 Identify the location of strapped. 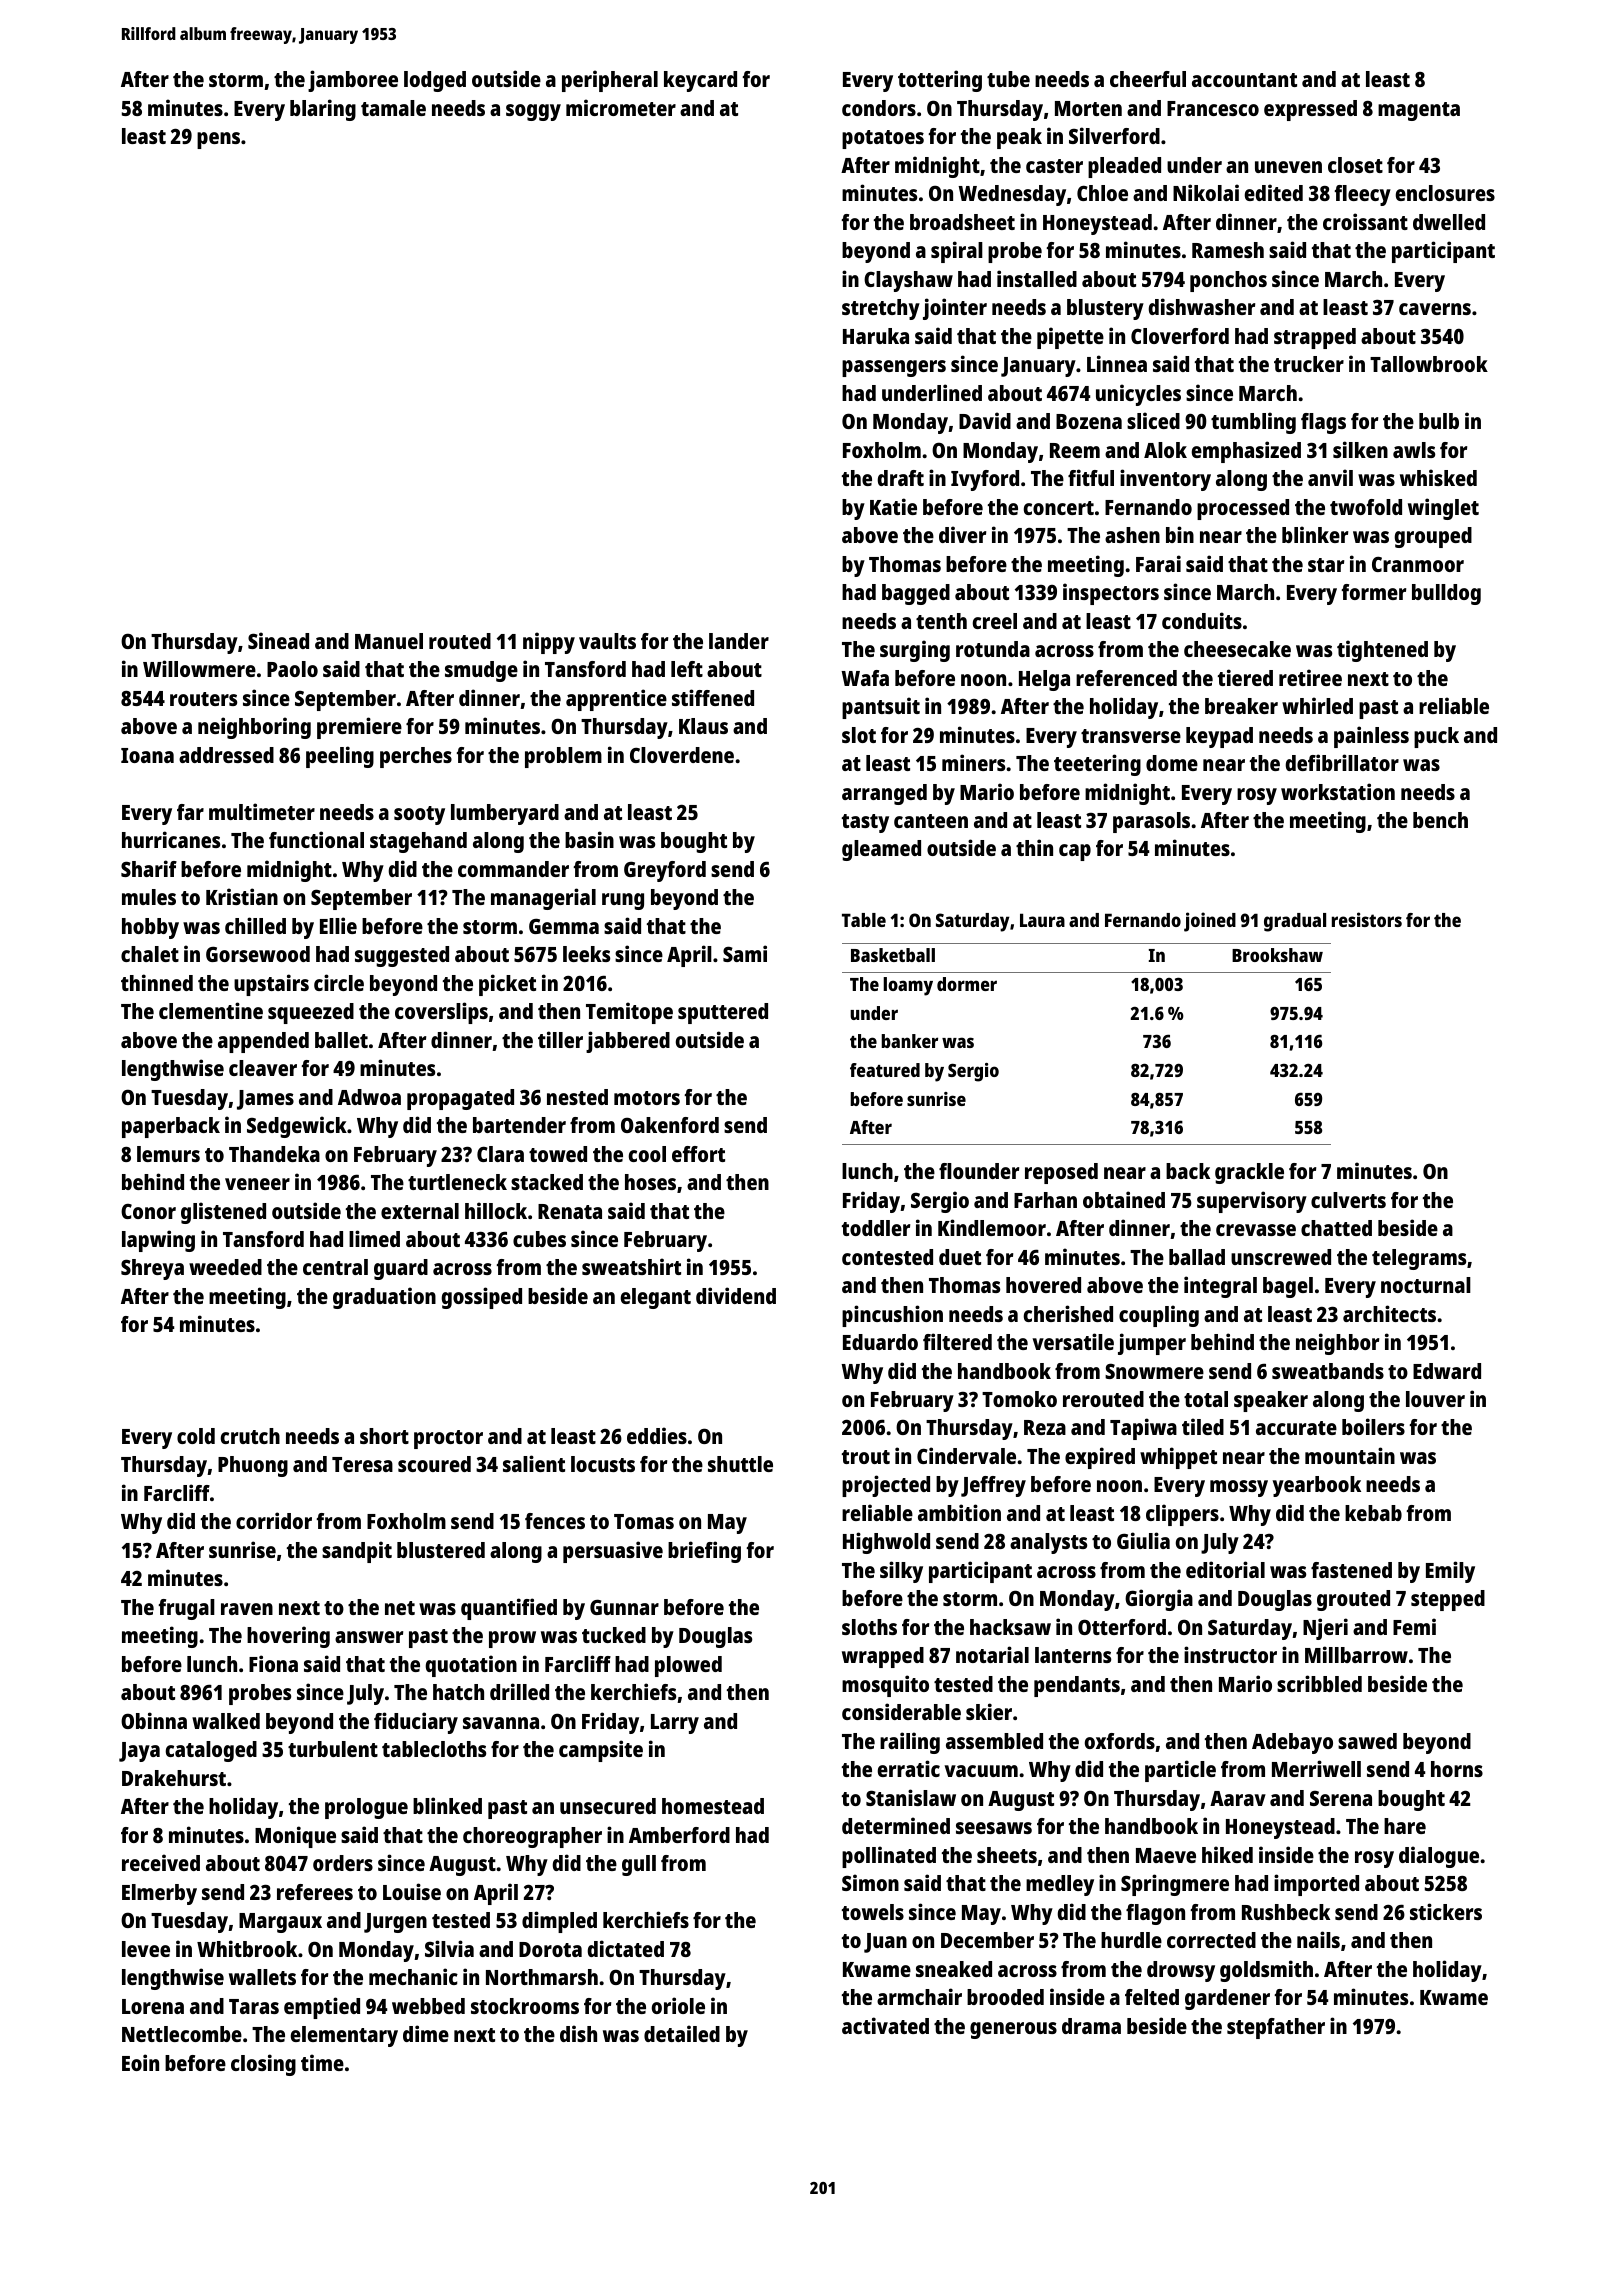
(1315, 338).
